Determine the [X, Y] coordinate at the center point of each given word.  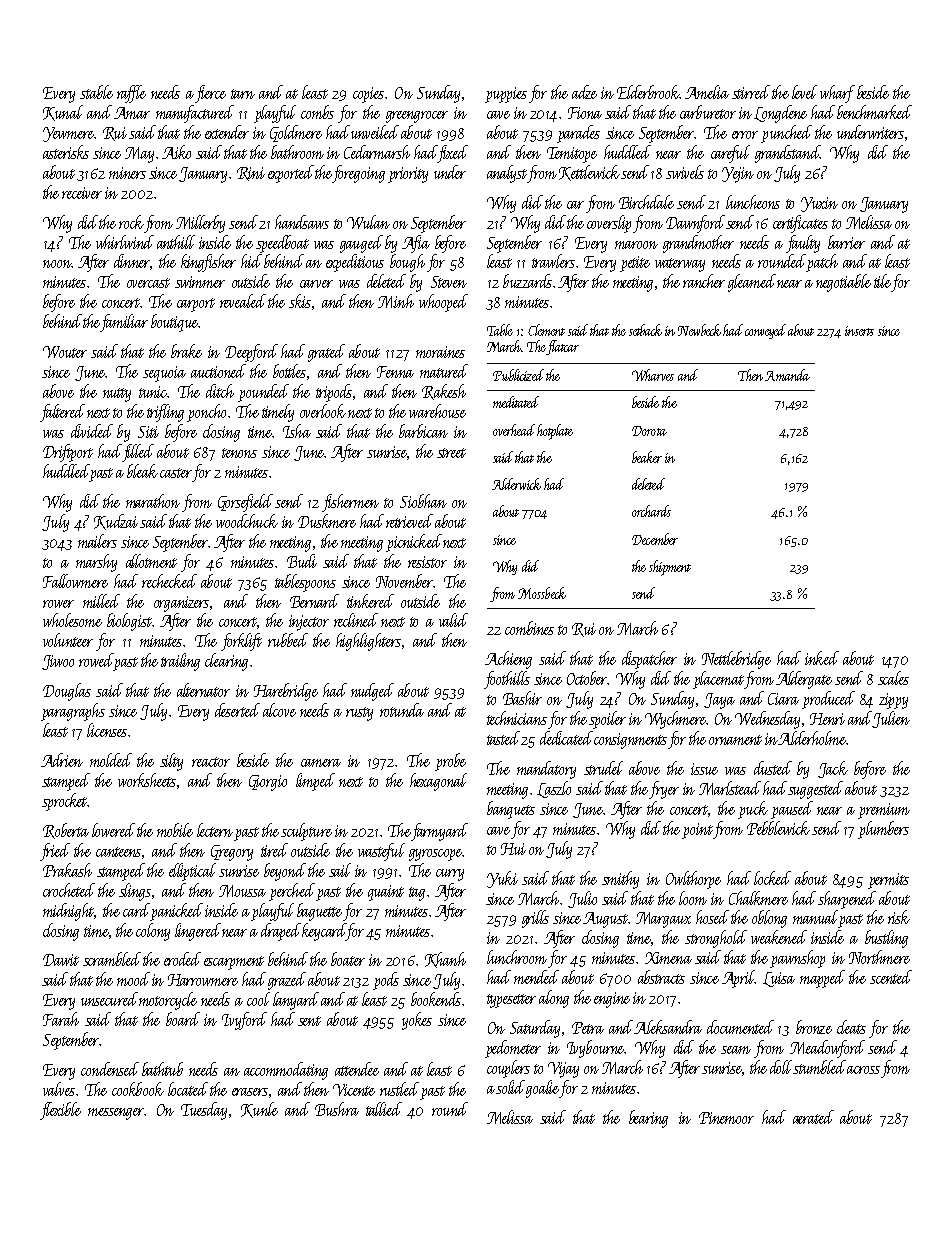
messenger [116, 1114]
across [863, 1070]
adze [584, 92]
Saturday [535, 1029]
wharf [837, 94]
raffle [131, 94]
